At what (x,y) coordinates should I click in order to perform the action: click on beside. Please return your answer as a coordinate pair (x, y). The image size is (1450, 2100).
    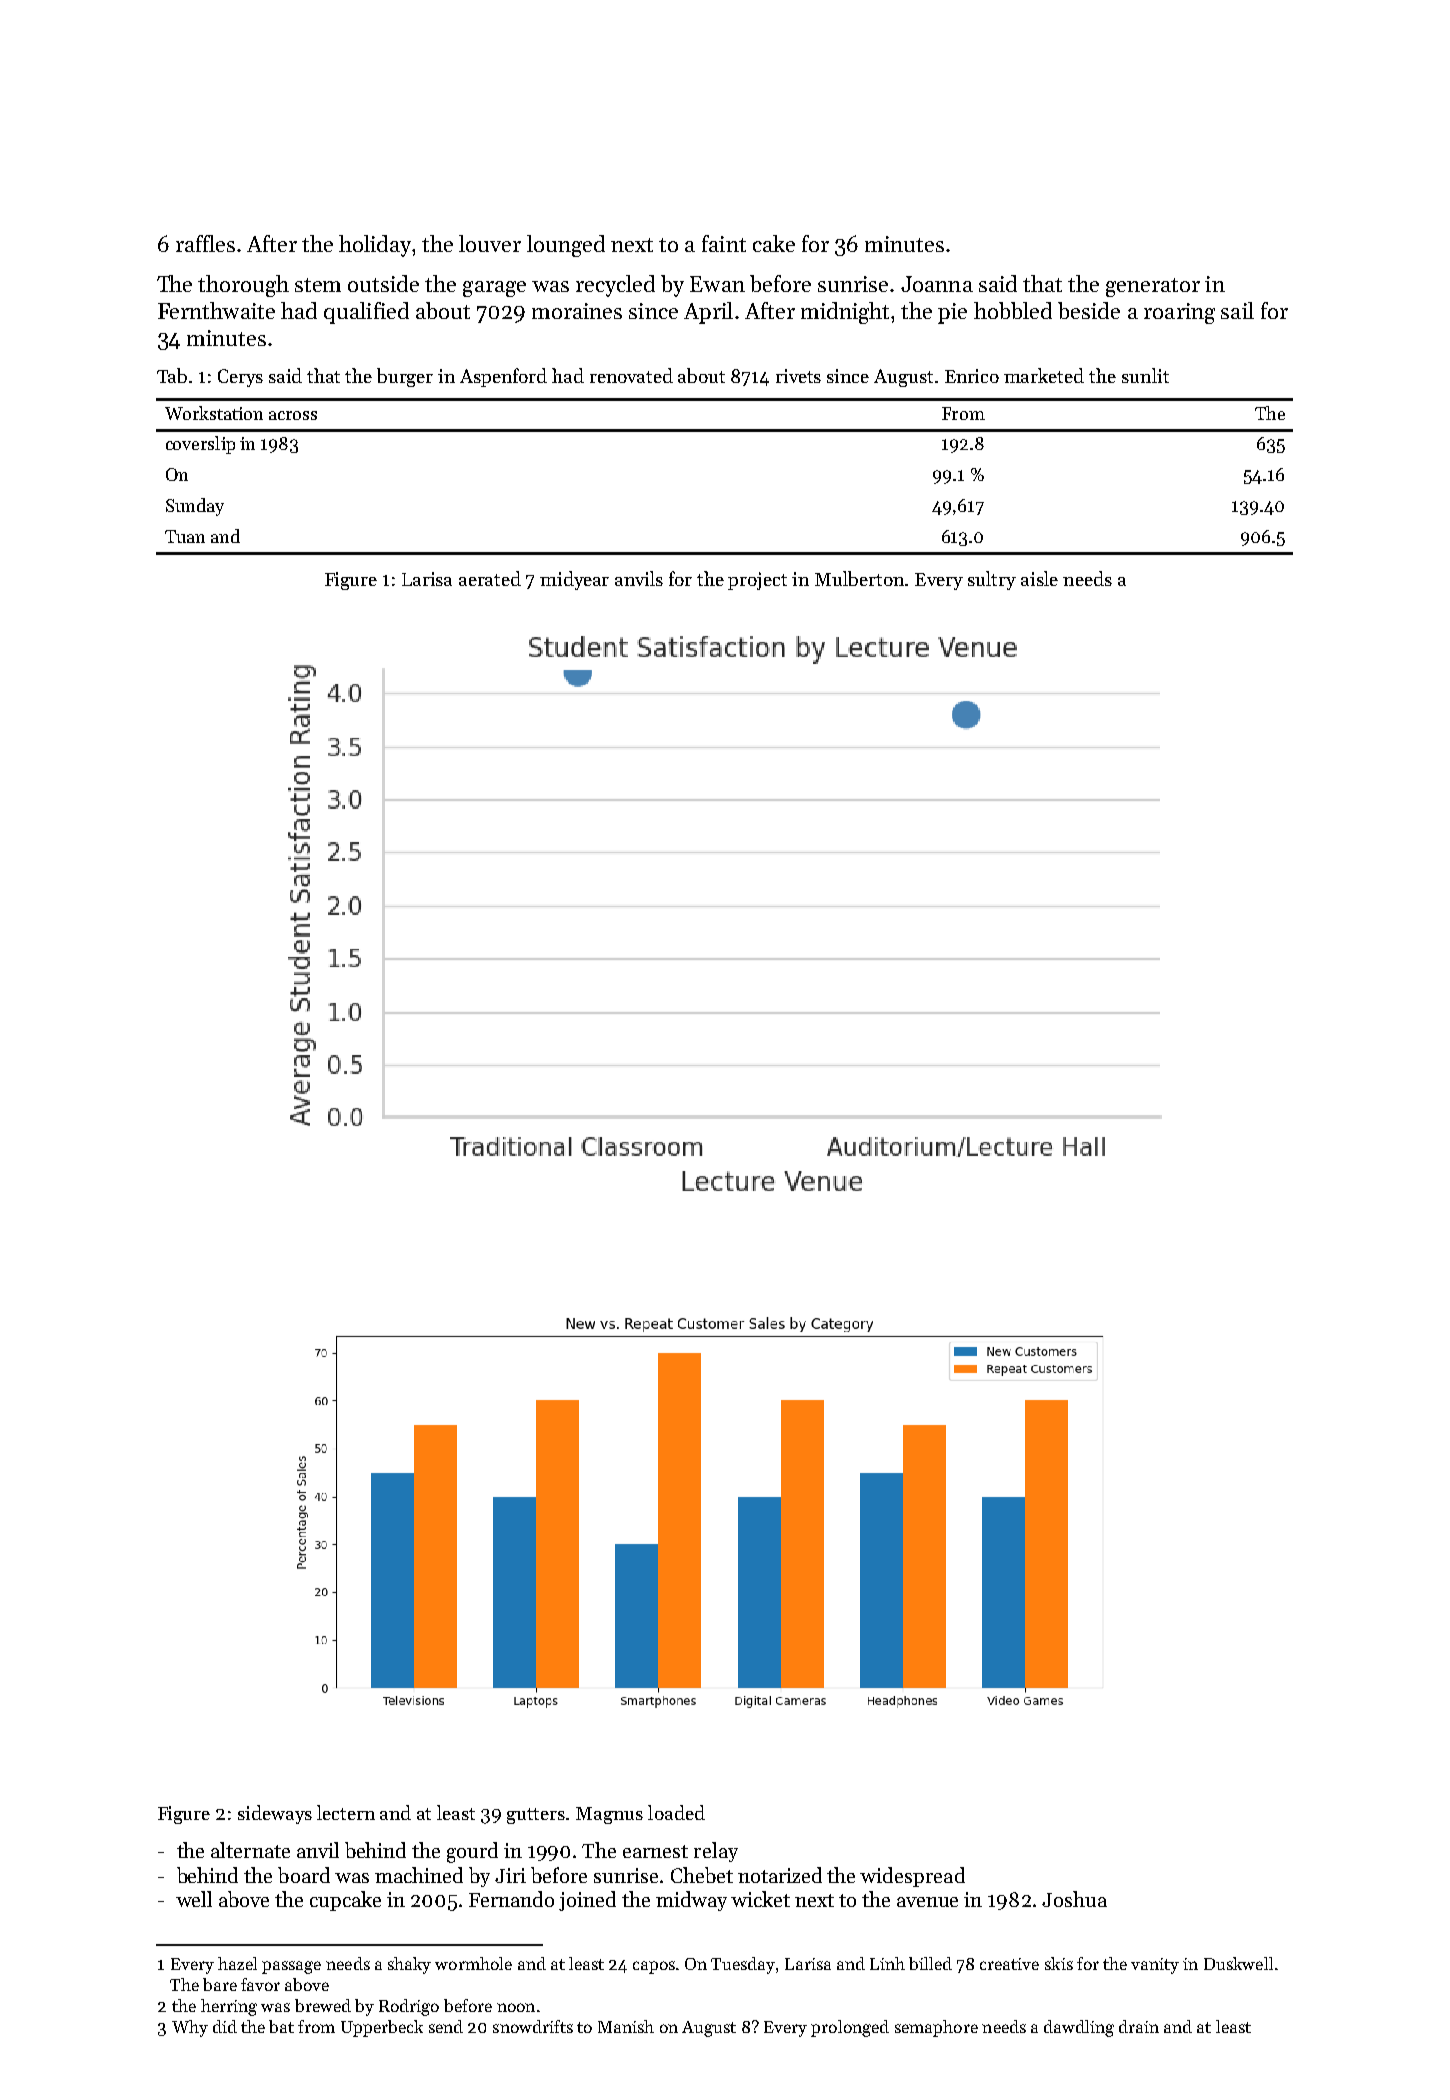
    Looking at the image, I should click on (1089, 310).
